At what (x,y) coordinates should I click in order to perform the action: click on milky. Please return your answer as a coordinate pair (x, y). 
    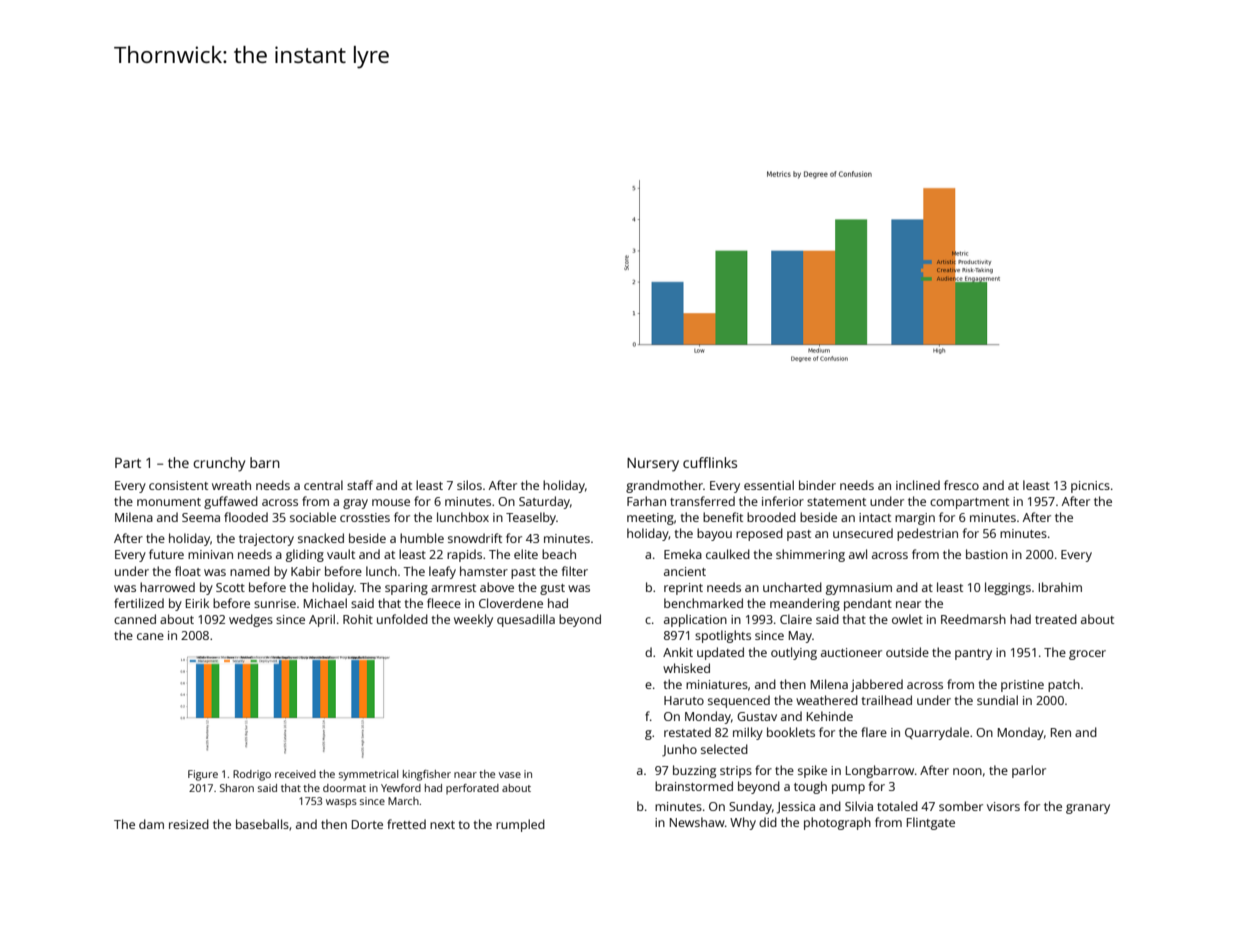
    Looking at the image, I should click on (748, 733).
